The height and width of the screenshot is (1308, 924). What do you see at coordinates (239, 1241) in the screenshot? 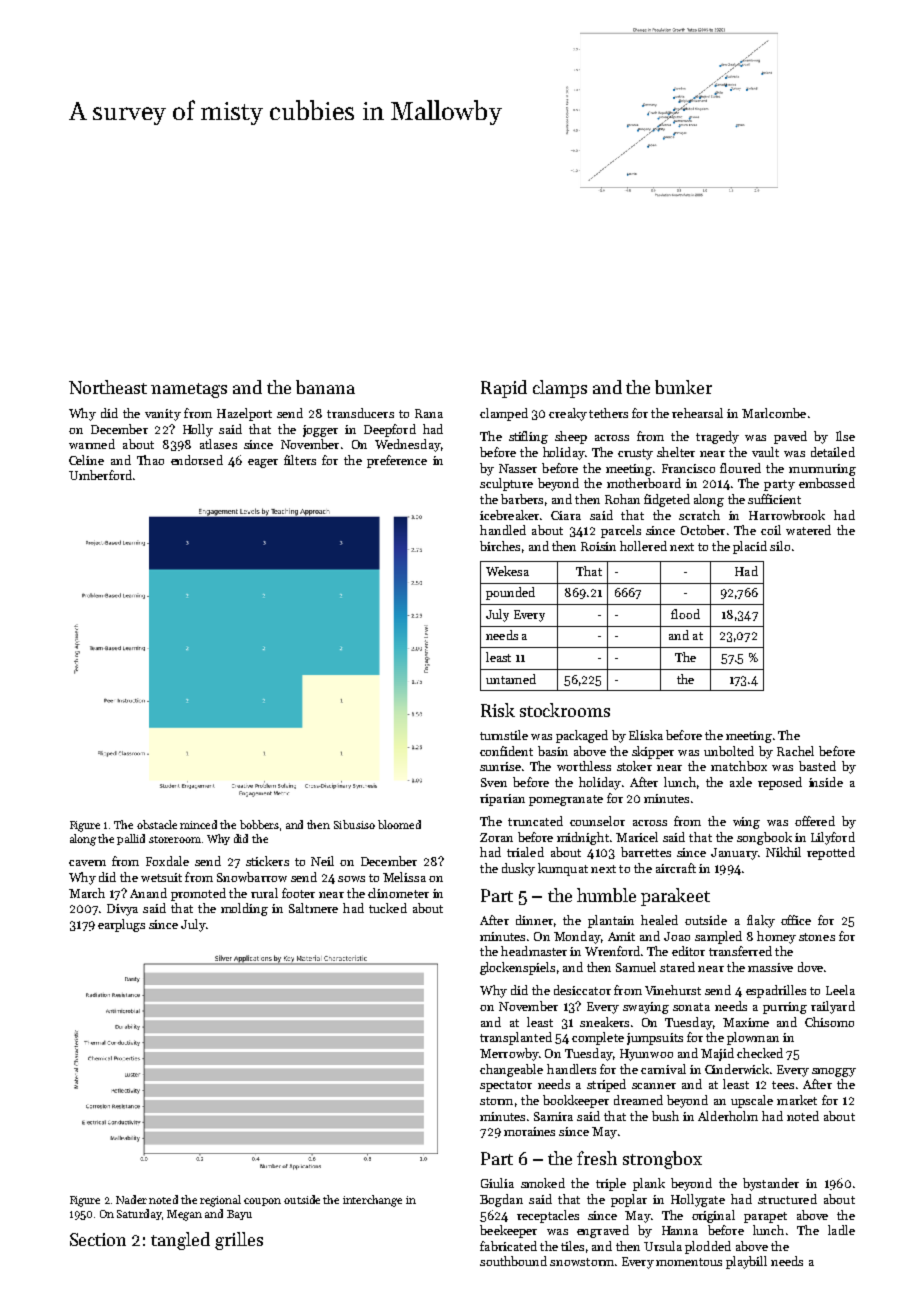
I see `grilles` at bounding box center [239, 1241].
